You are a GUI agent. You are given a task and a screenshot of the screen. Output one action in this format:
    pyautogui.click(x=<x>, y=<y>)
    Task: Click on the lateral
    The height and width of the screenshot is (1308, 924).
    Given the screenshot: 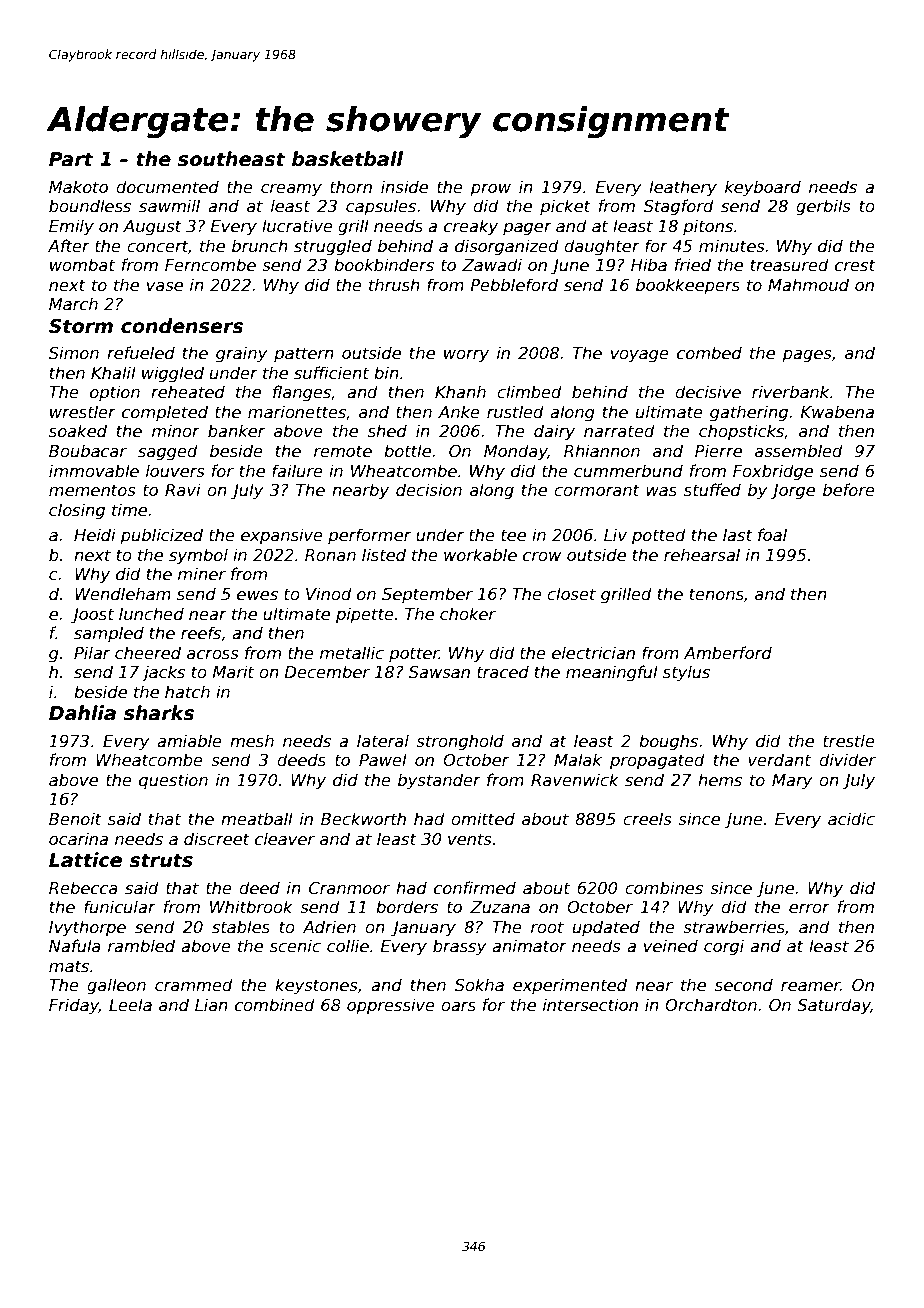 What is the action you would take?
    pyautogui.click(x=383, y=741)
